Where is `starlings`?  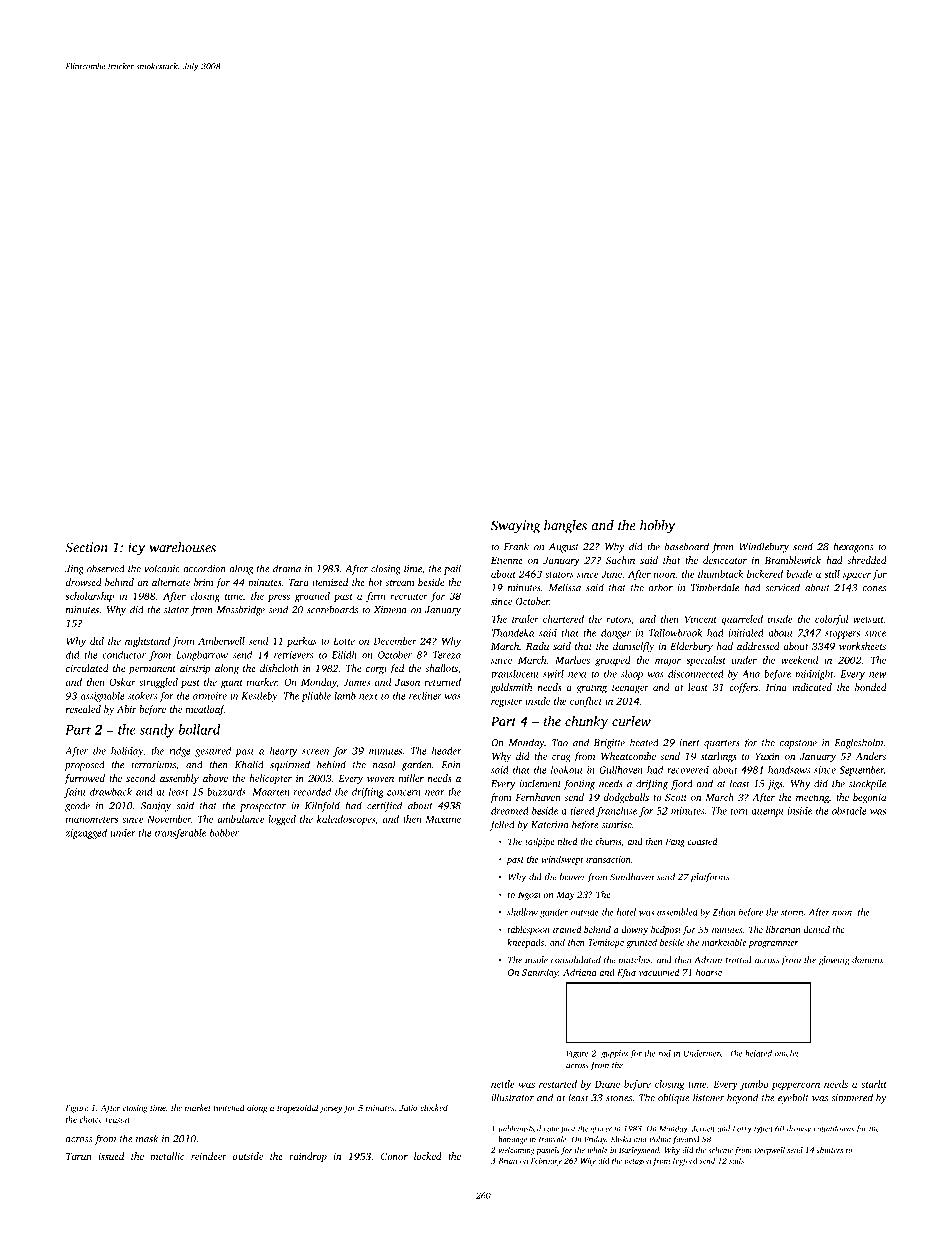
starlings is located at coordinates (719, 757).
